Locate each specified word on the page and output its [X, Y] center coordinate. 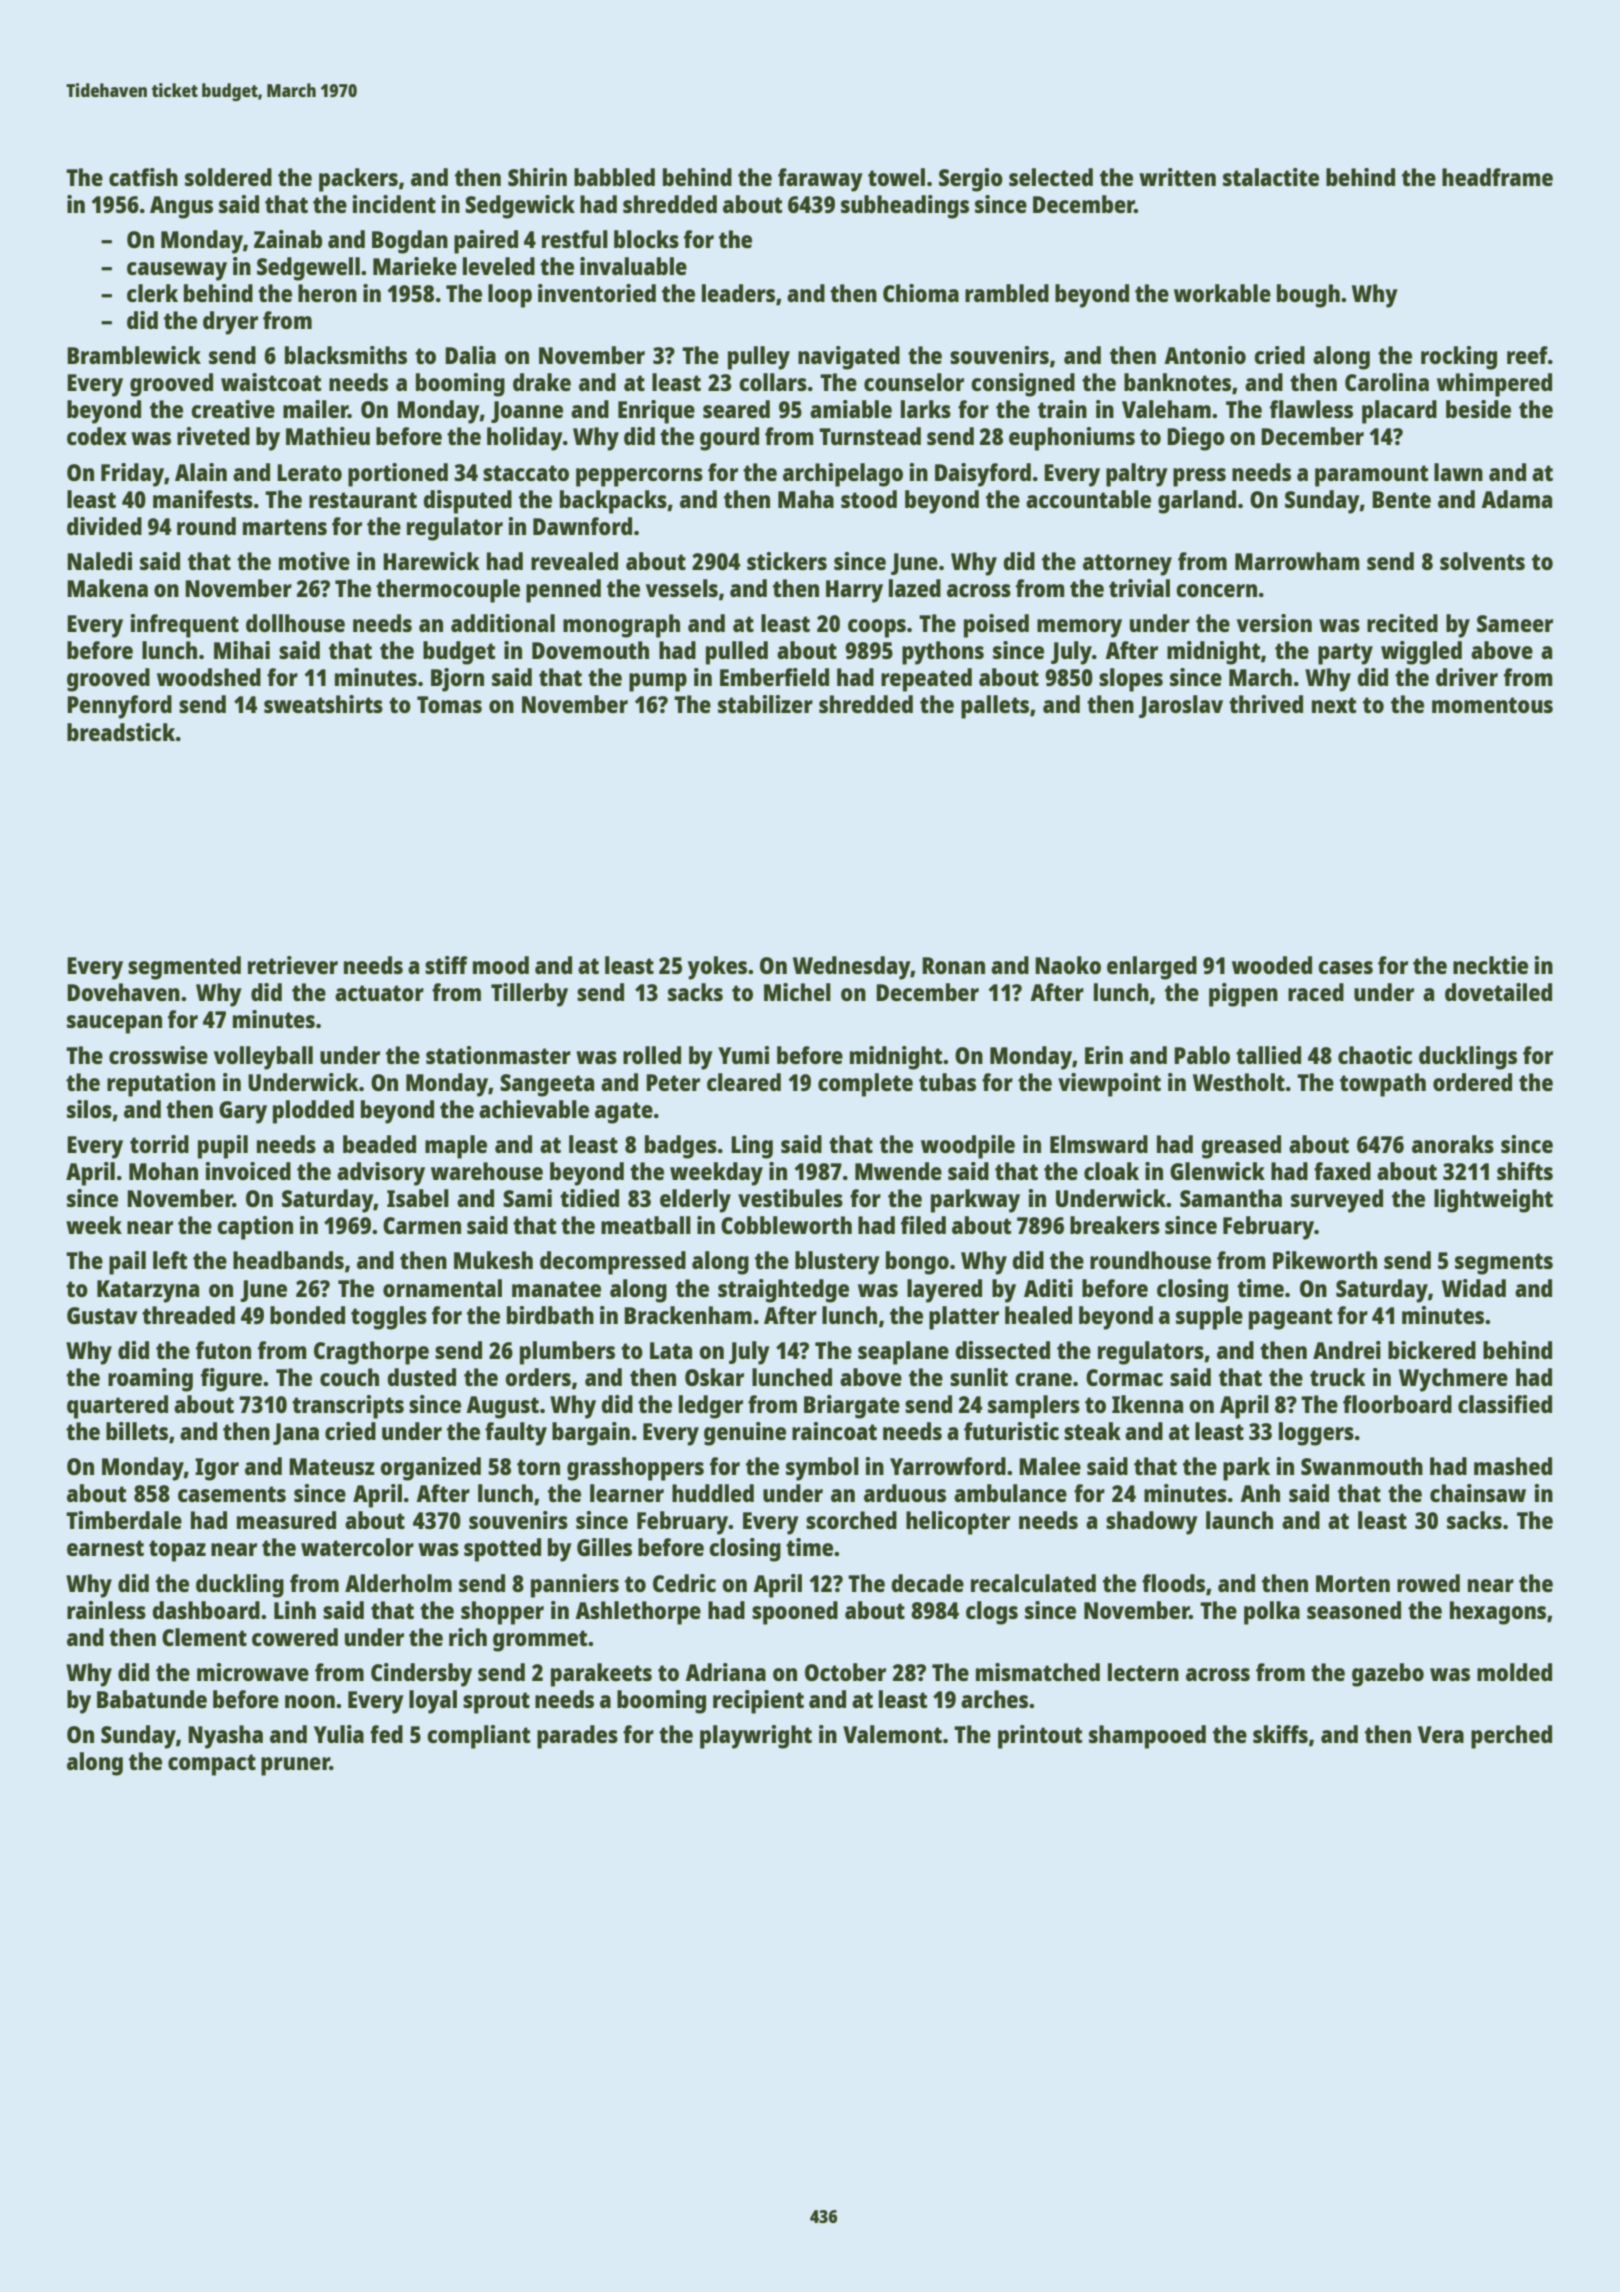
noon [310, 1701]
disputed [467, 502]
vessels [682, 588]
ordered [1472, 1082]
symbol [822, 1469]
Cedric [684, 1583]
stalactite [1271, 177]
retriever [293, 965]
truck [1338, 1377]
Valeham [1166, 409]
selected [1051, 177]
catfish [143, 177]
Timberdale [124, 1520]
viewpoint [1109, 1085]
